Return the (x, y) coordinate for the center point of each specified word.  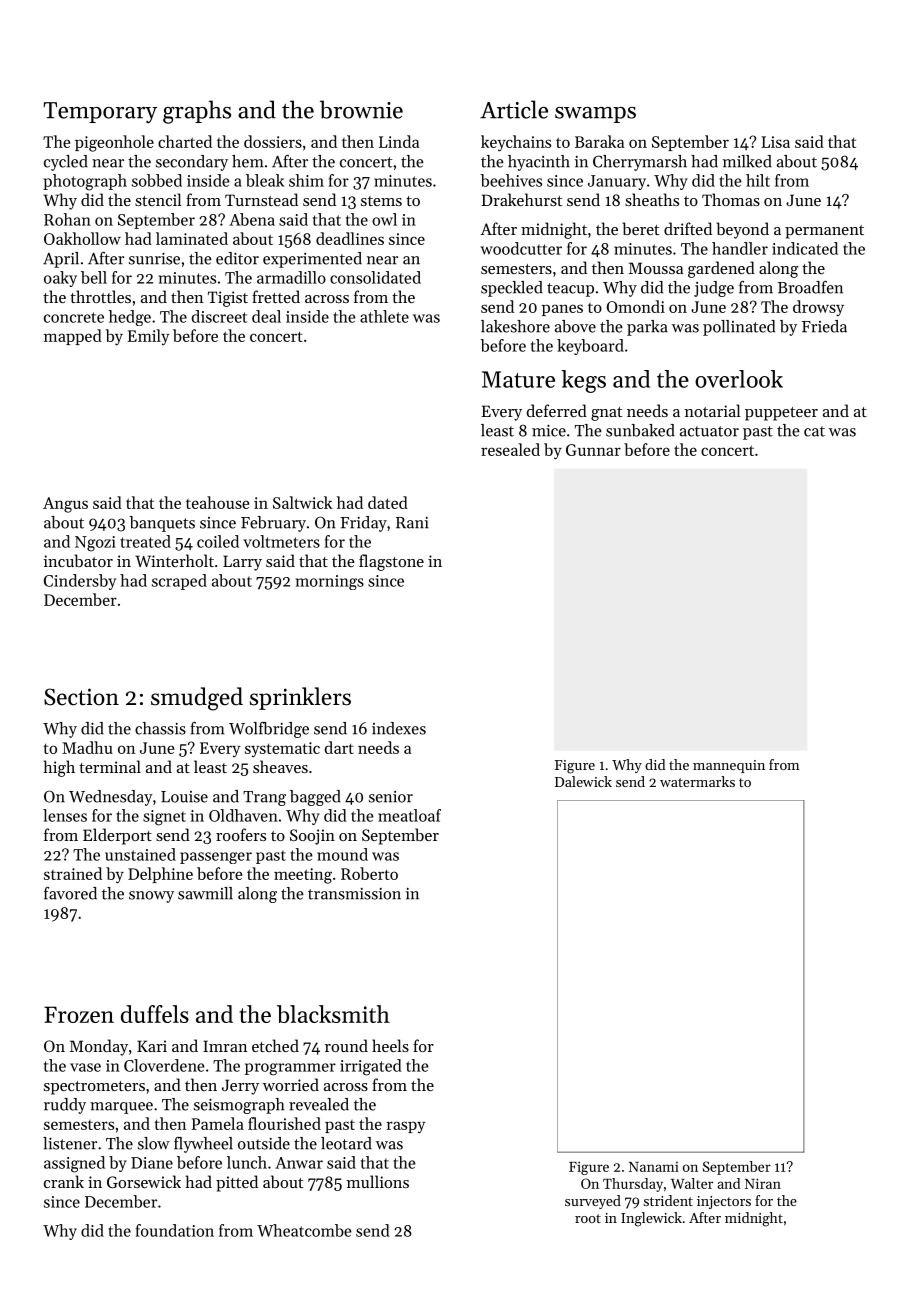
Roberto (369, 873)
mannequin (729, 766)
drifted (688, 228)
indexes (399, 728)
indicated (805, 248)
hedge (130, 318)
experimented (312, 260)
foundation (175, 1230)
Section (81, 697)
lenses (65, 815)
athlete (384, 316)
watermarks (697, 781)
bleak (265, 180)
